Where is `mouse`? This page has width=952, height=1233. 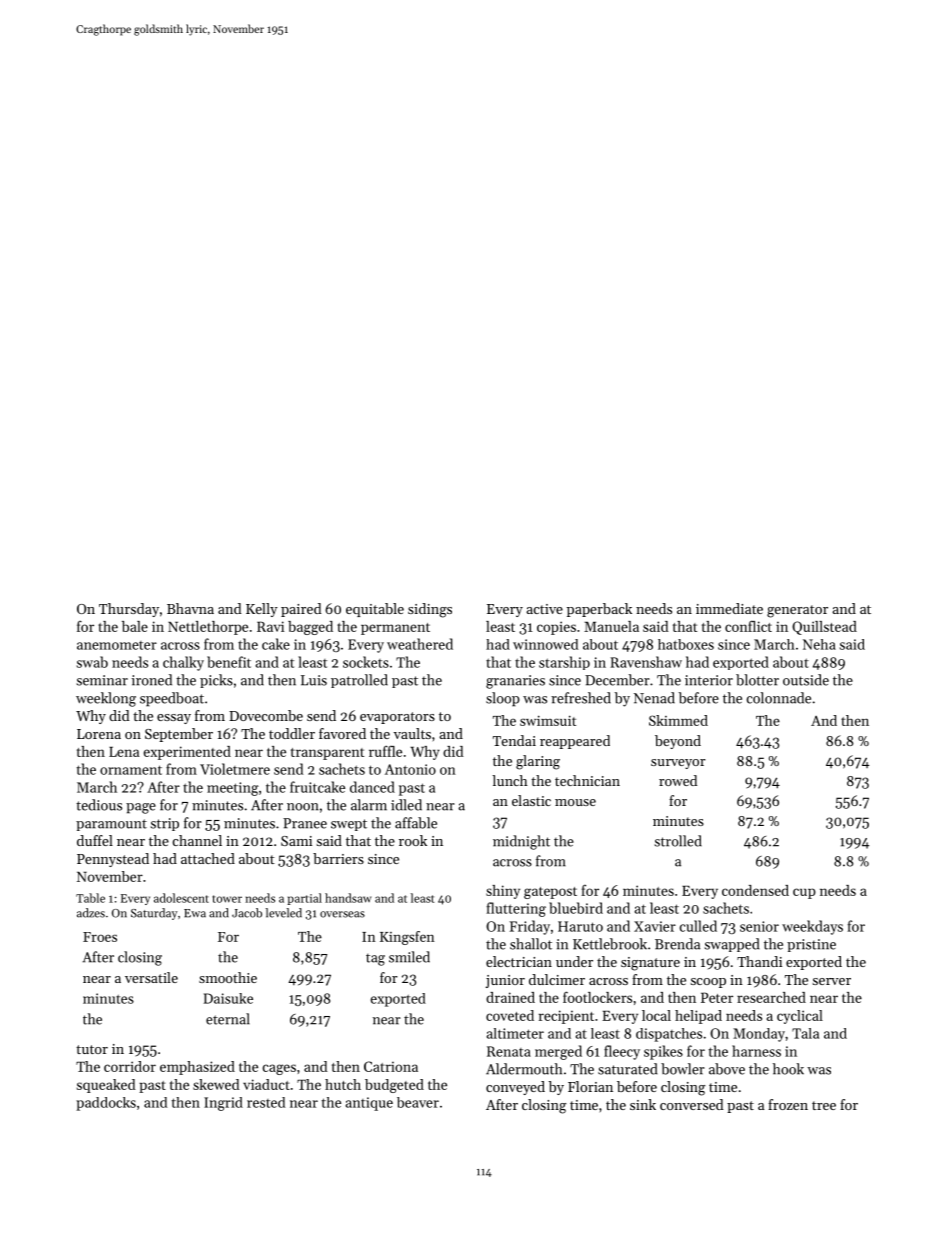 mouse is located at coordinates (575, 802).
